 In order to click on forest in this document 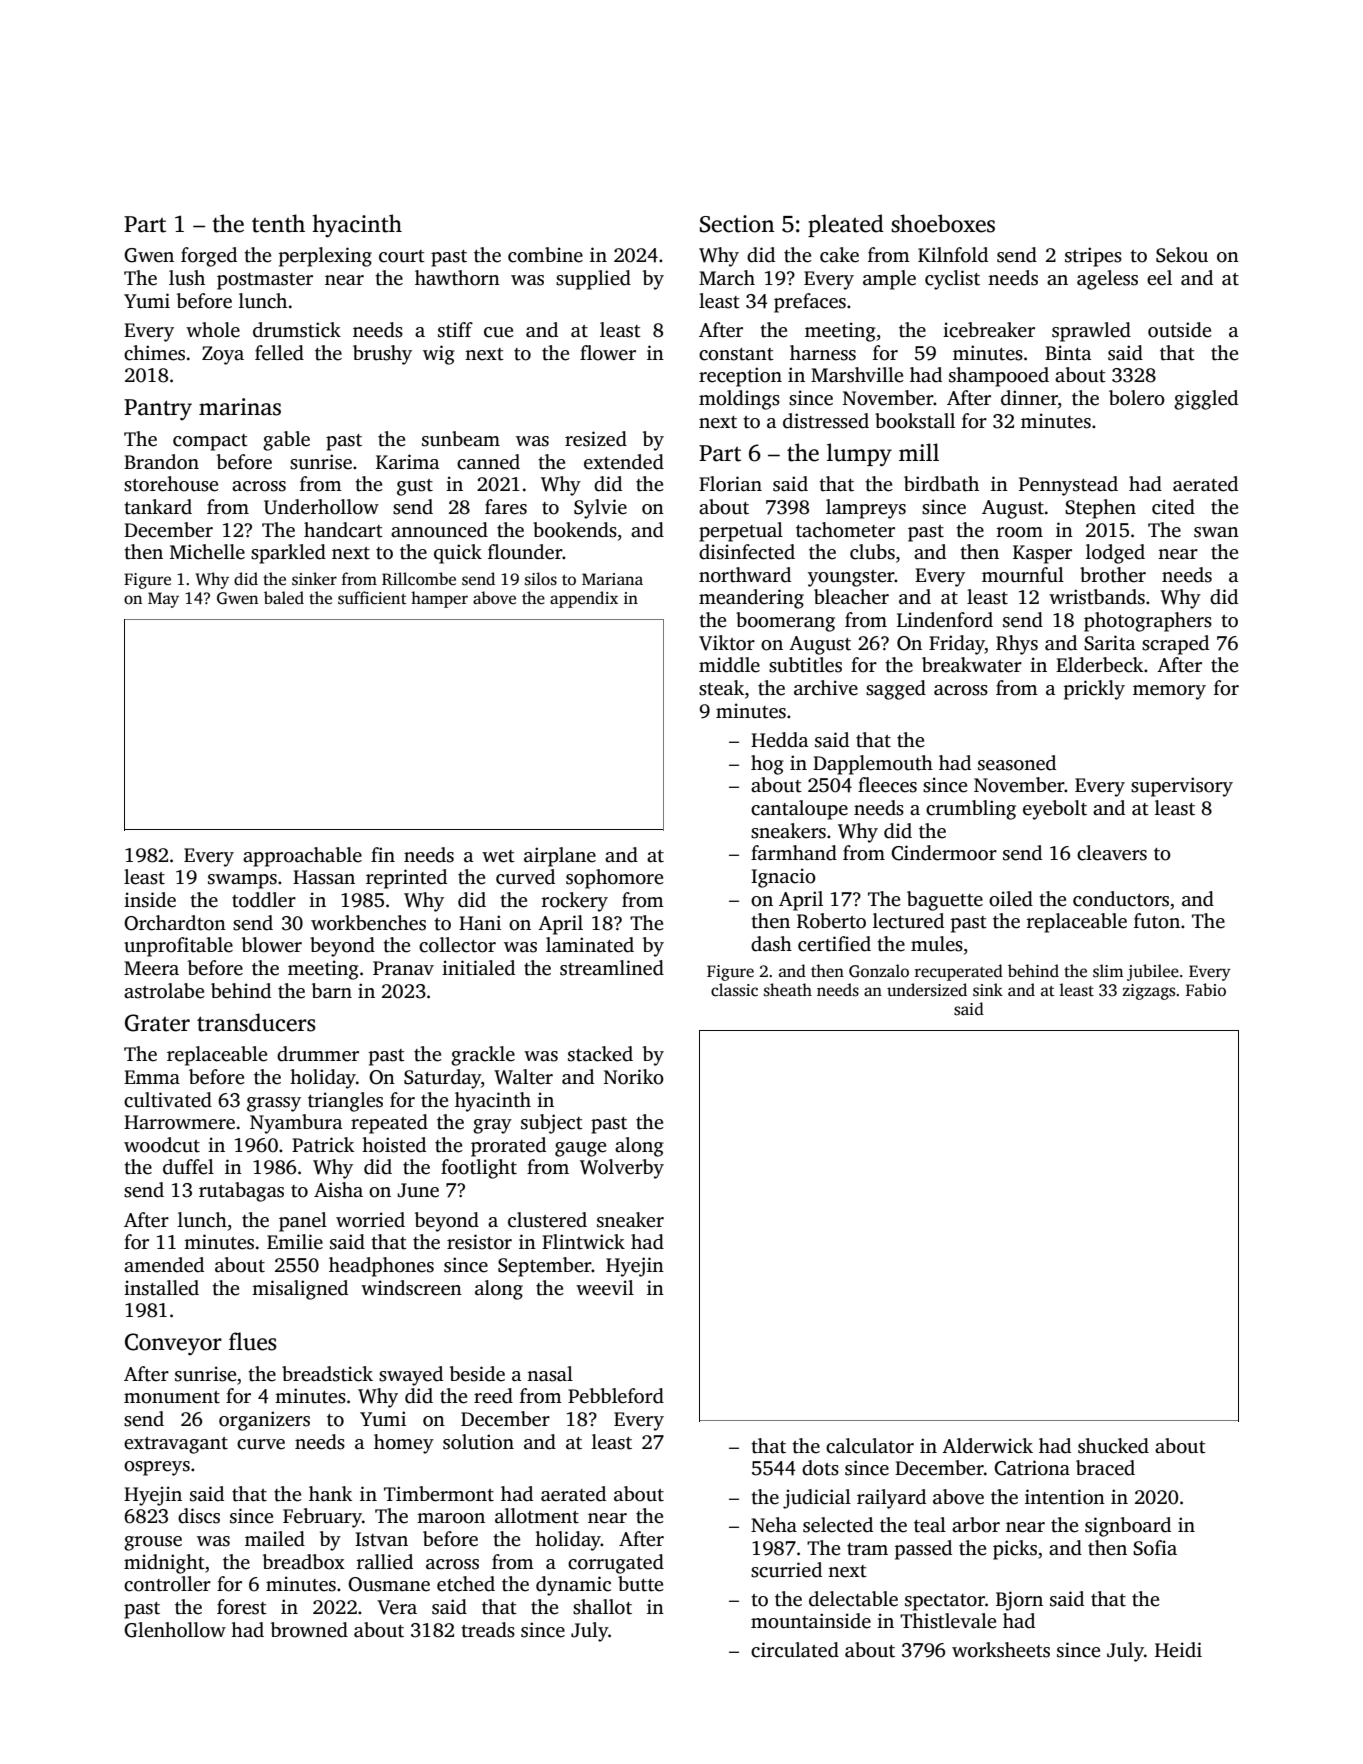, I will do `click(242, 1607)`.
